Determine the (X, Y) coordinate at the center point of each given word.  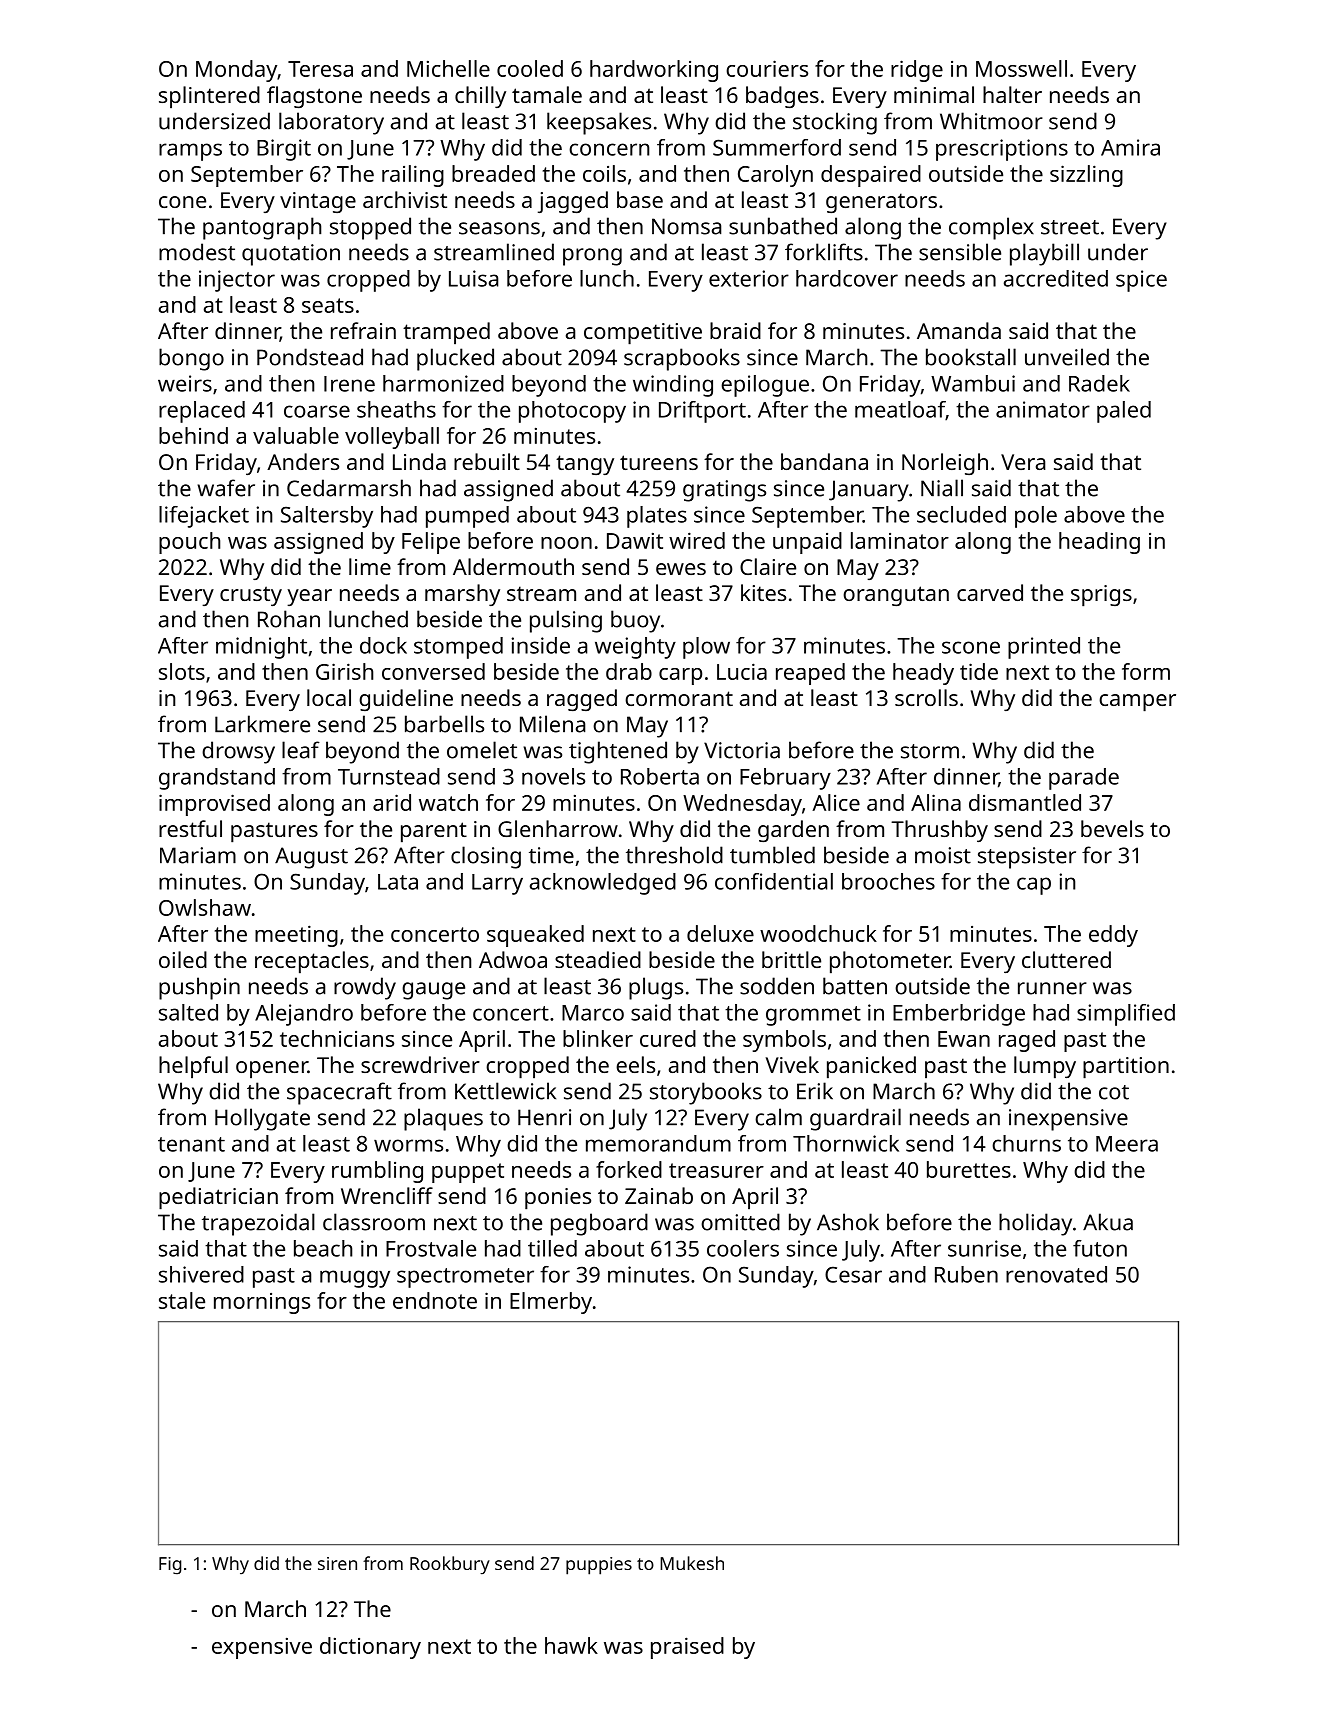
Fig (170, 1566)
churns (1026, 1143)
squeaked (535, 936)
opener (272, 1070)
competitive (643, 334)
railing (413, 176)
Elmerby (551, 1303)
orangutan (896, 596)
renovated (1056, 1274)
